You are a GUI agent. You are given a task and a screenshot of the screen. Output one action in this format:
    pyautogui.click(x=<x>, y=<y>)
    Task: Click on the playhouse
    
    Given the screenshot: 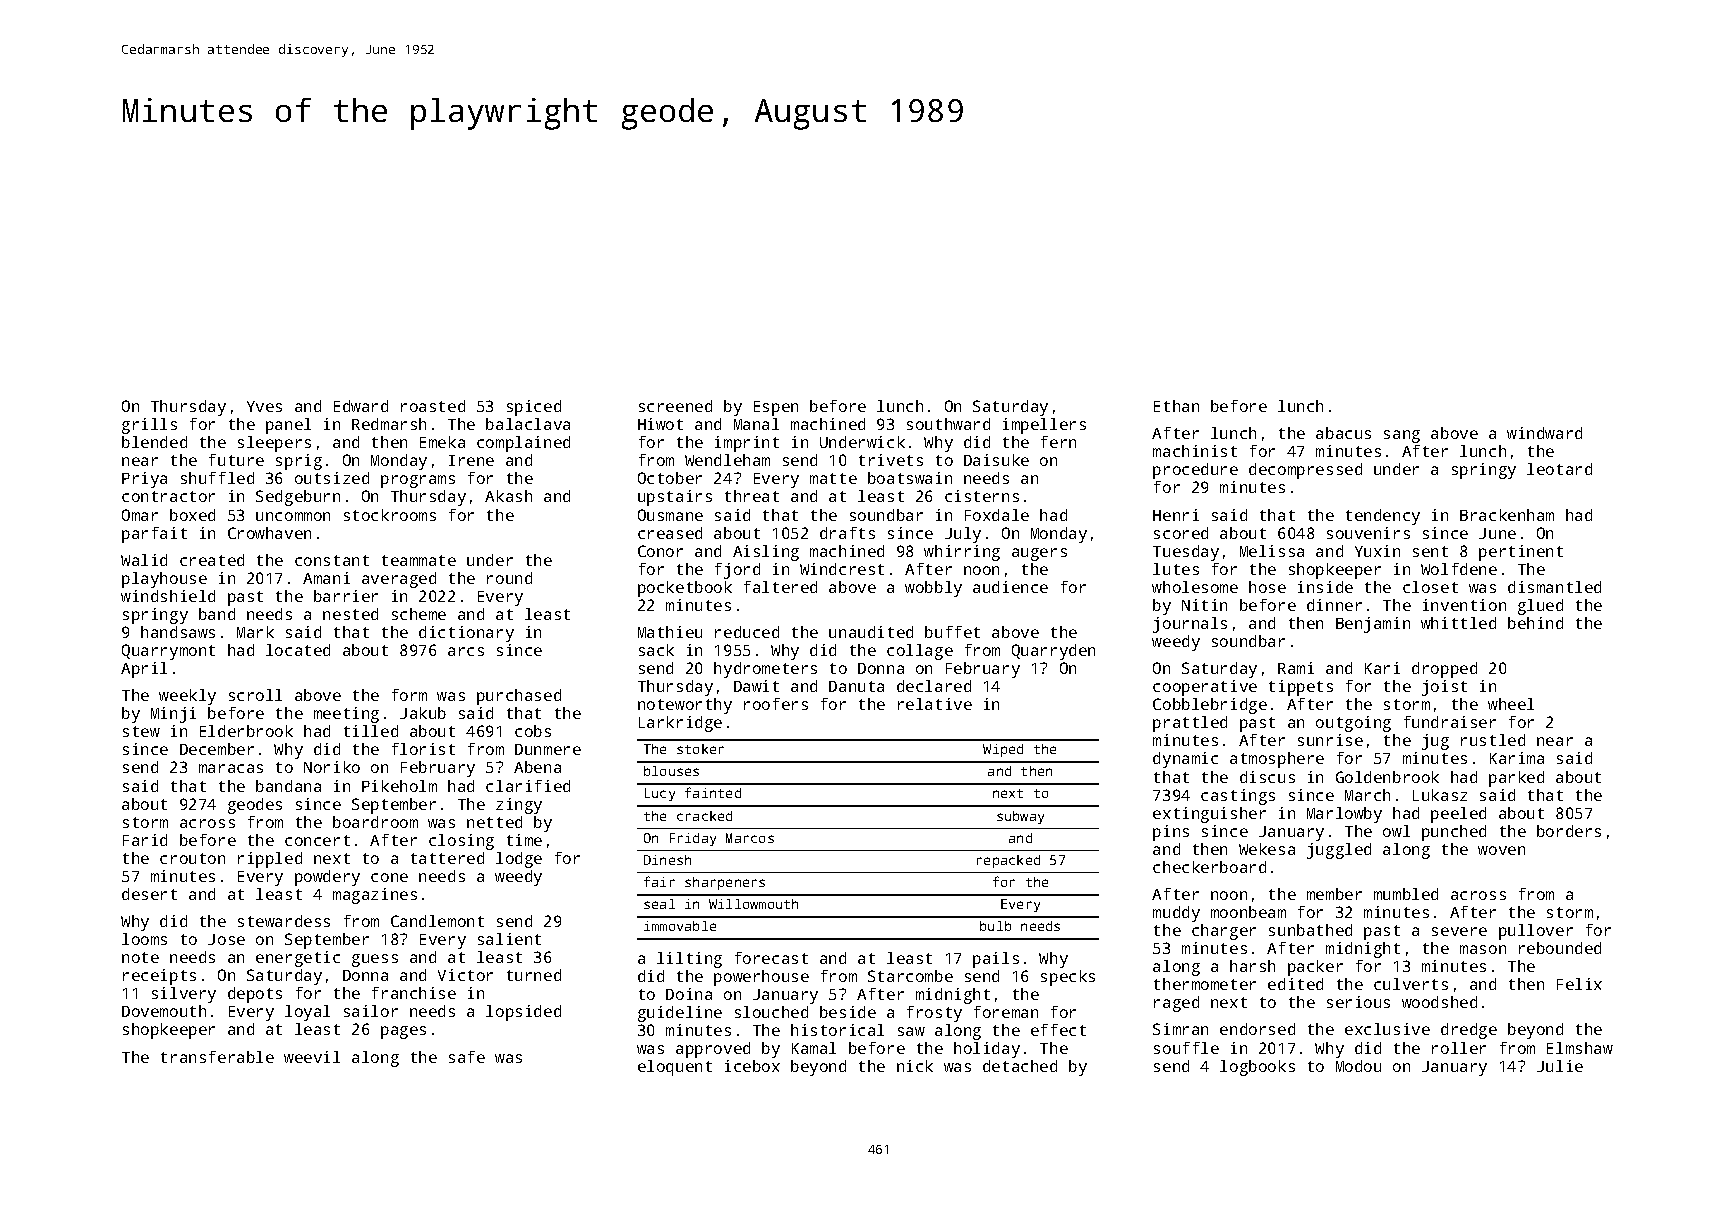 What is the action you would take?
    pyautogui.click(x=164, y=580)
